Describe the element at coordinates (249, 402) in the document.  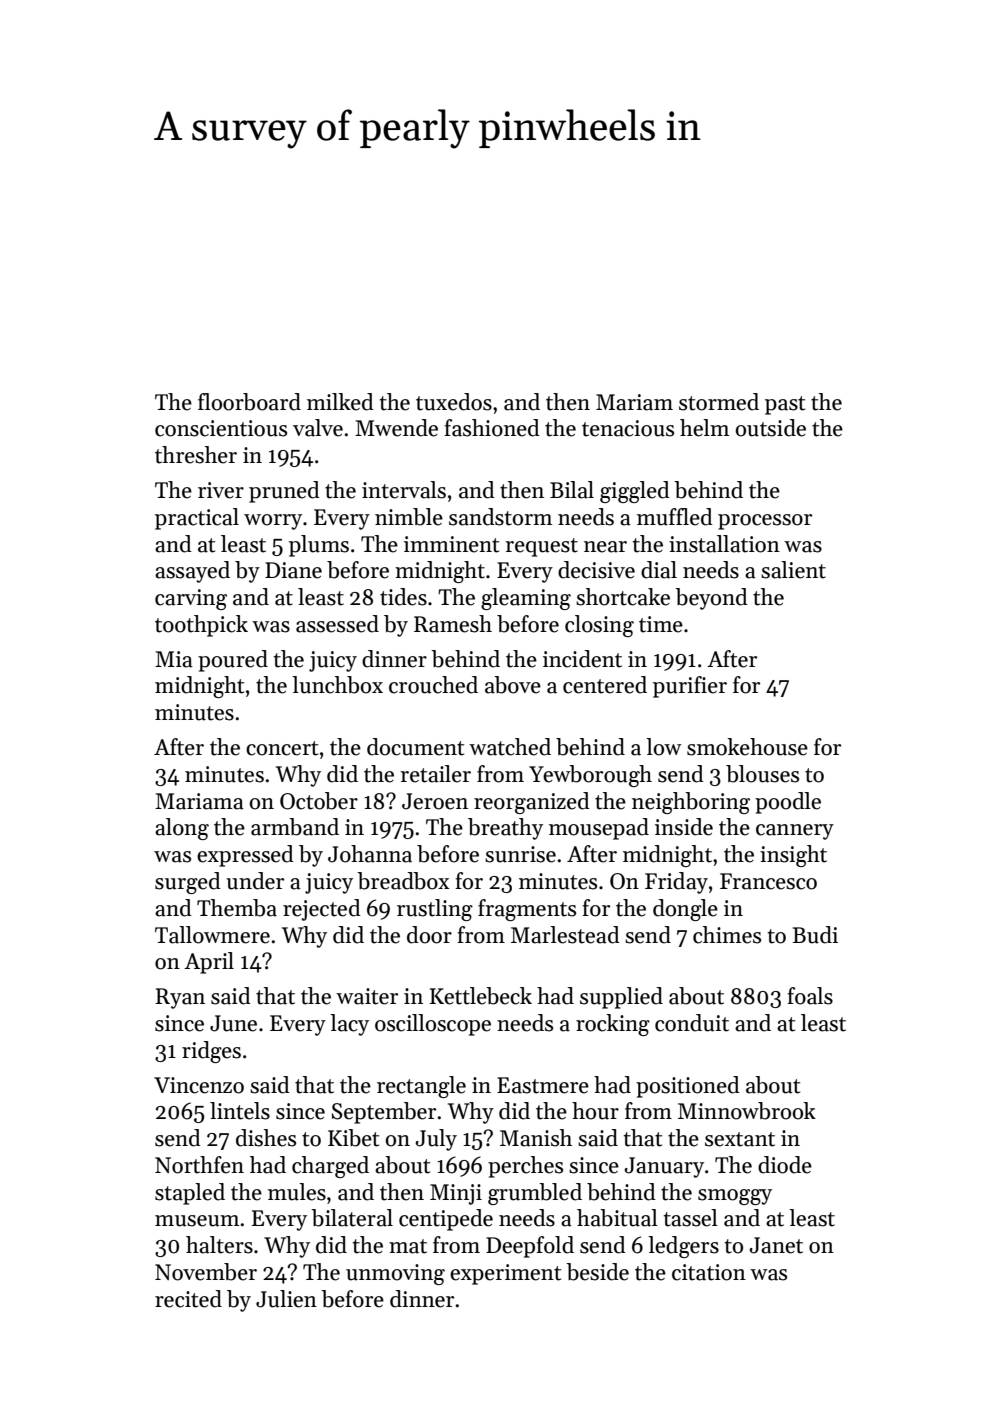
I see `floorboard` at that location.
